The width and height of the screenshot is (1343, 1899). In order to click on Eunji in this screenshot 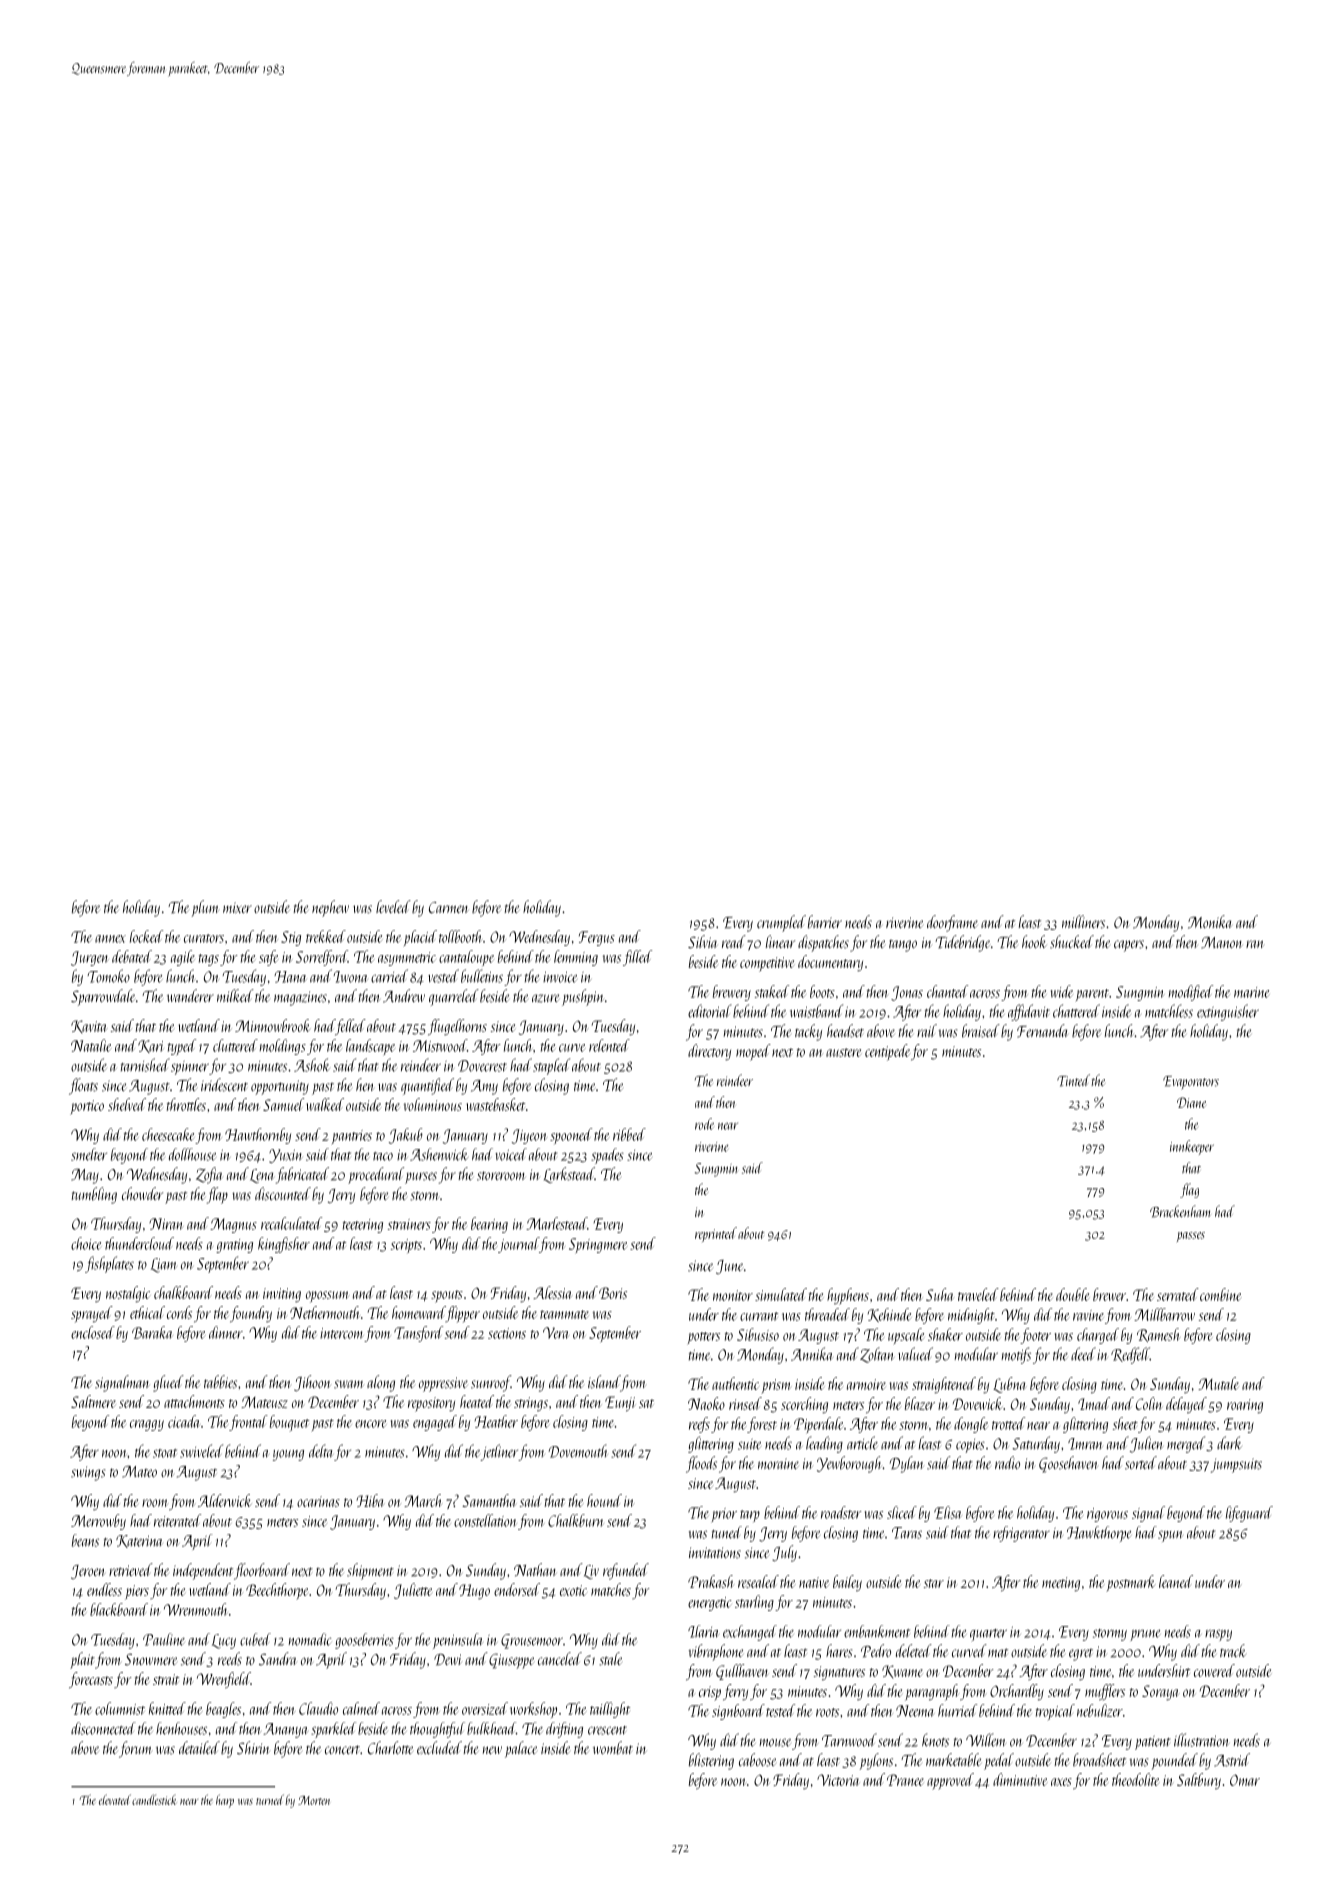, I will do `click(620, 1404)`.
